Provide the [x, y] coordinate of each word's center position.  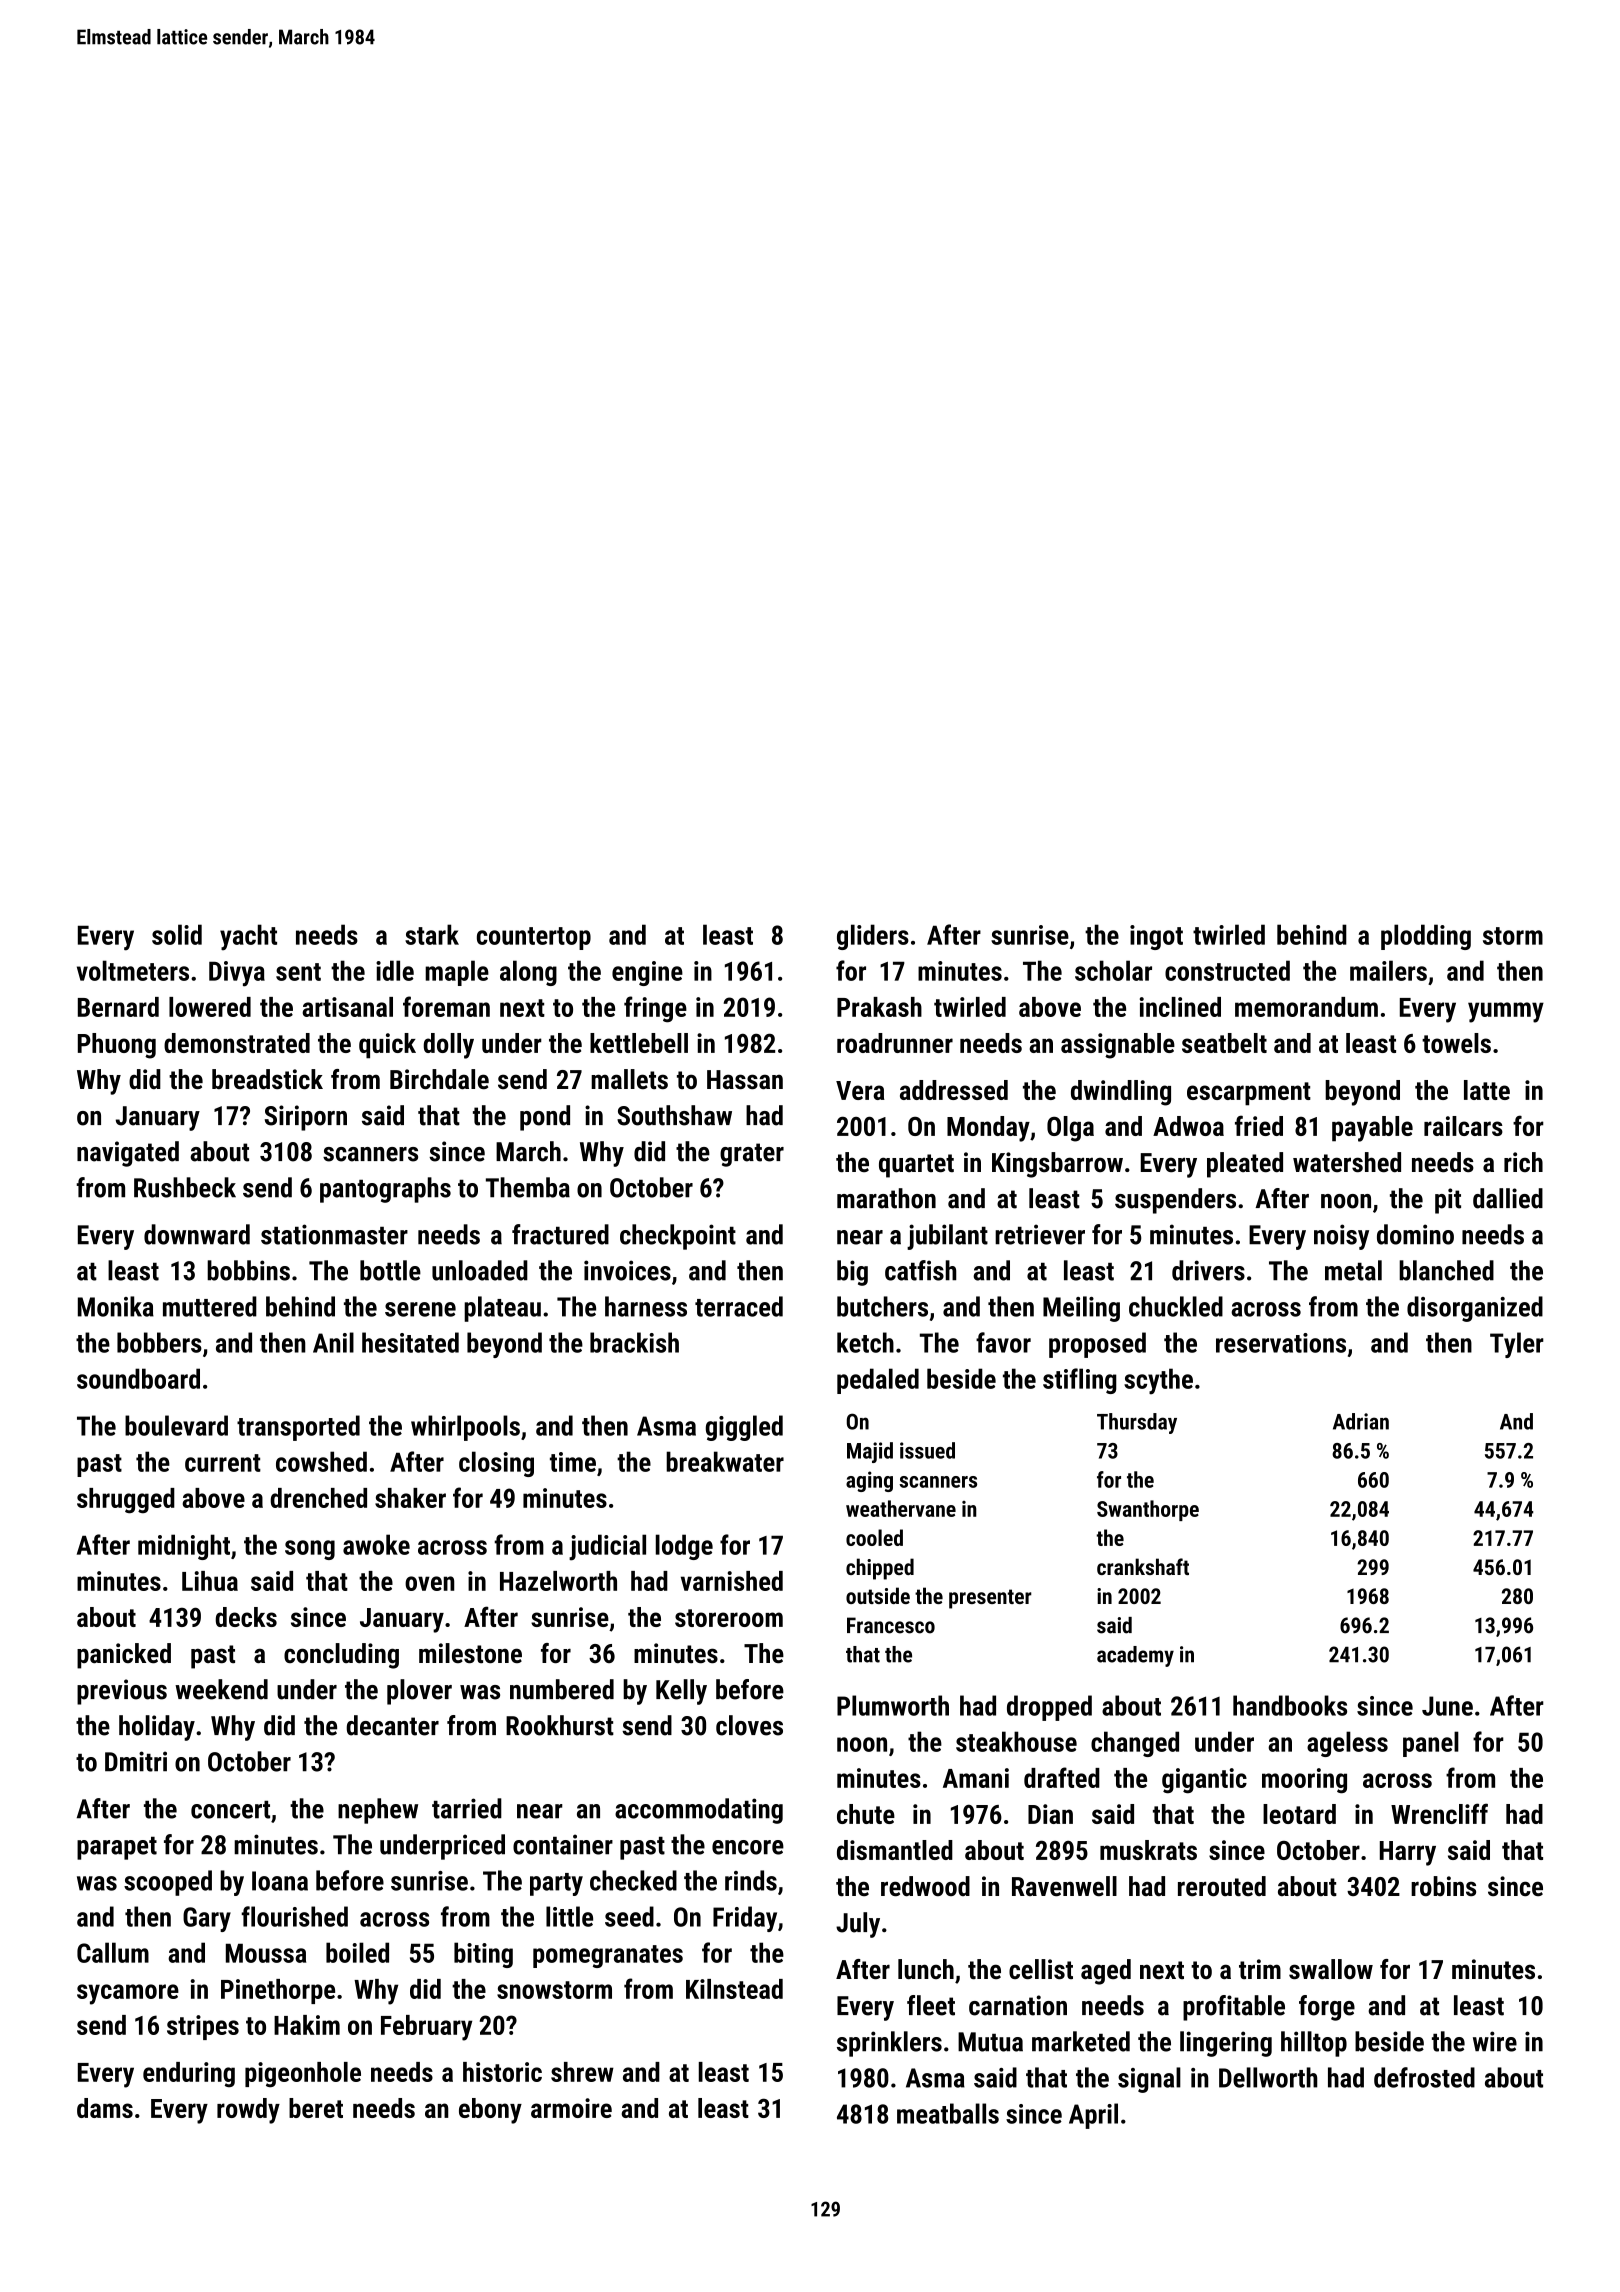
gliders [873, 937]
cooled [874, 1537]
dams [105, 2108]
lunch [926, 1969]
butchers [882, 1306]
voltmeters [133, 970]
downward [197, 1234]
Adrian [1361, 1421]
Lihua [210, 1581]
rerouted [1222, 1886]
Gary [207, 1919]
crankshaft [1143, 1566]
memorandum [1306, 1007]
